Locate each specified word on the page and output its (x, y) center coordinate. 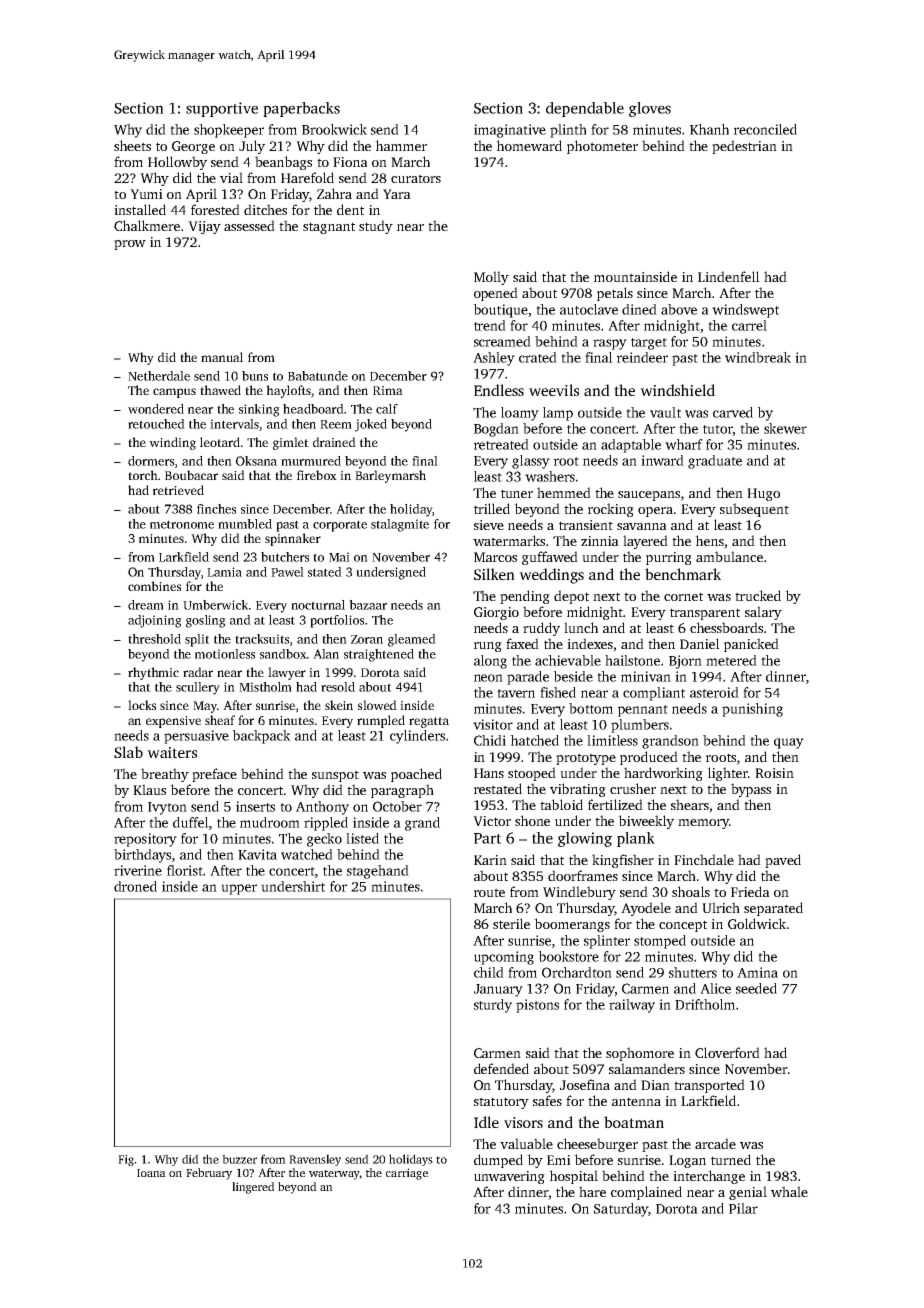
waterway (334, 1175)
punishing (752, 710)
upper (239, 889)
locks (142, 705)
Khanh (709, 129)
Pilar (743, 1208)
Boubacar (191, 475)
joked (371, 425)
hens (709, 540)
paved (783, 861)
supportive (222, 109)
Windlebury (579, 893)
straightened (379, 655)
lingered (253, 1188)
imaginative (510, 131)
